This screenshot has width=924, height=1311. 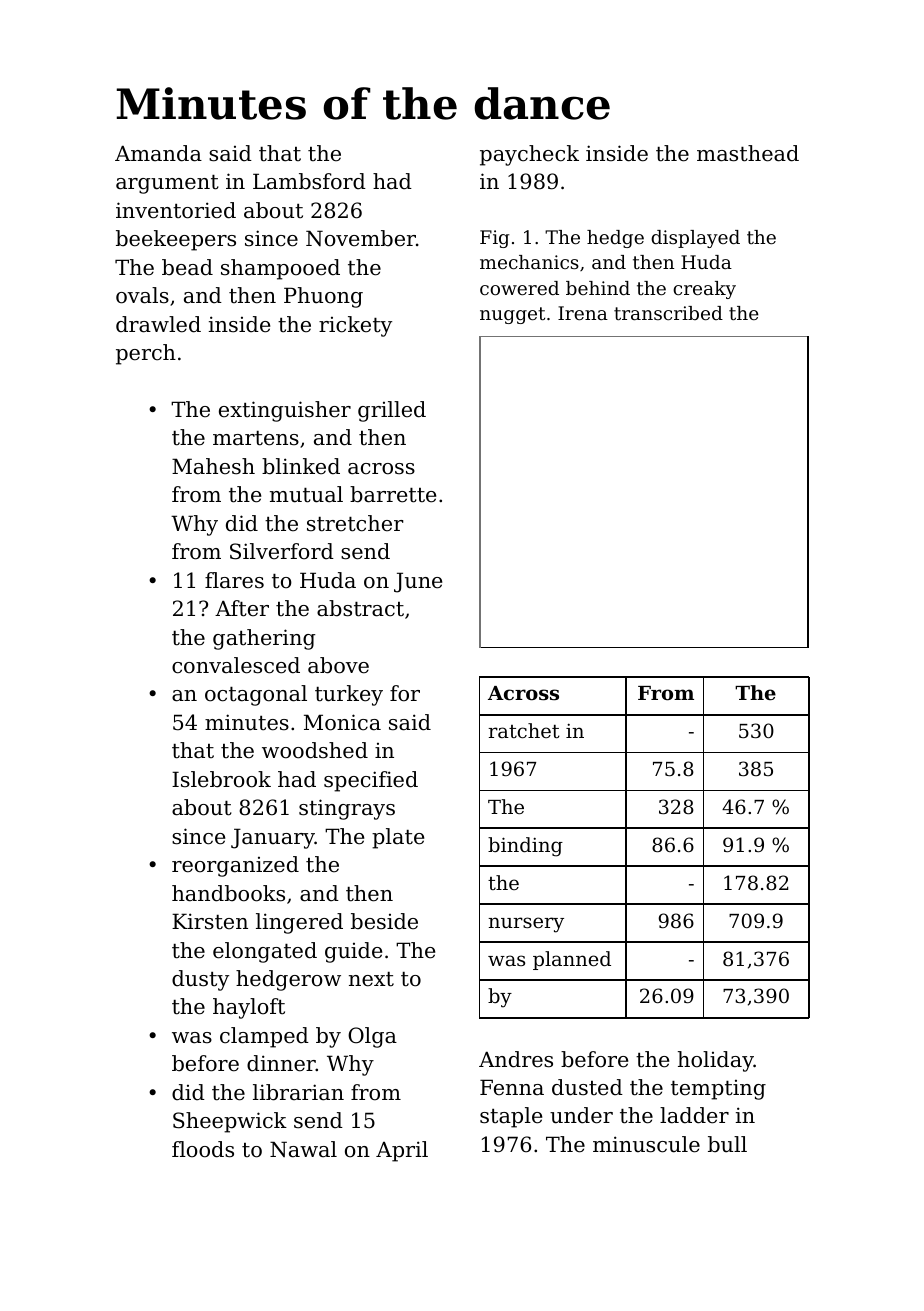 I want to click on displayed, so click(x=695, y=239).
